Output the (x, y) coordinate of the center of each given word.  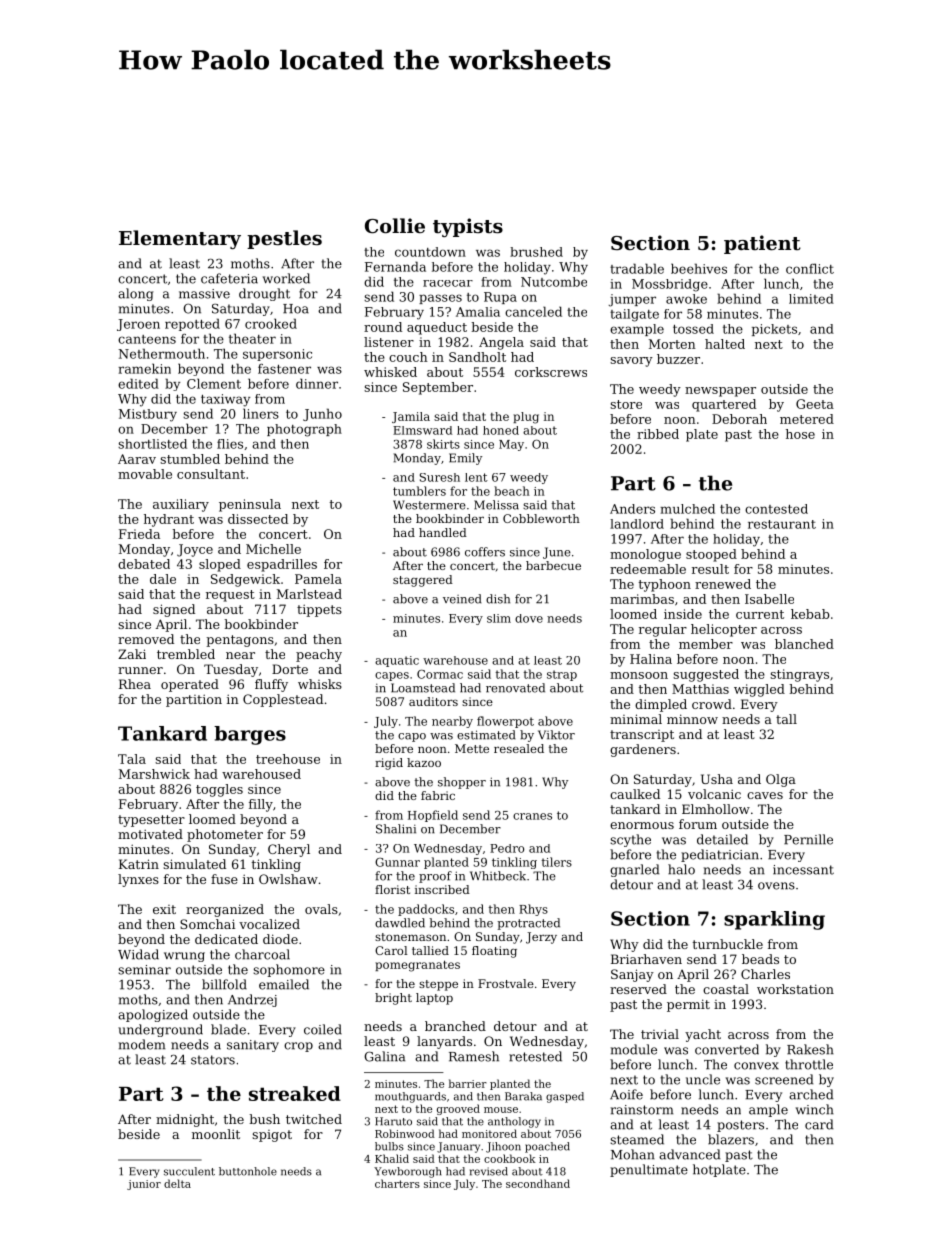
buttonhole (248, 1171)
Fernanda (395, 266)
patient (762, 244)
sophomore (289, 970)
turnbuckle (727, 944)
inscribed (442, 889)
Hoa (296, 309)
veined (462, 599)
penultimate (649, 1170)
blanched (804, 644)
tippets (319, 610)
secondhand (538, 1183)
